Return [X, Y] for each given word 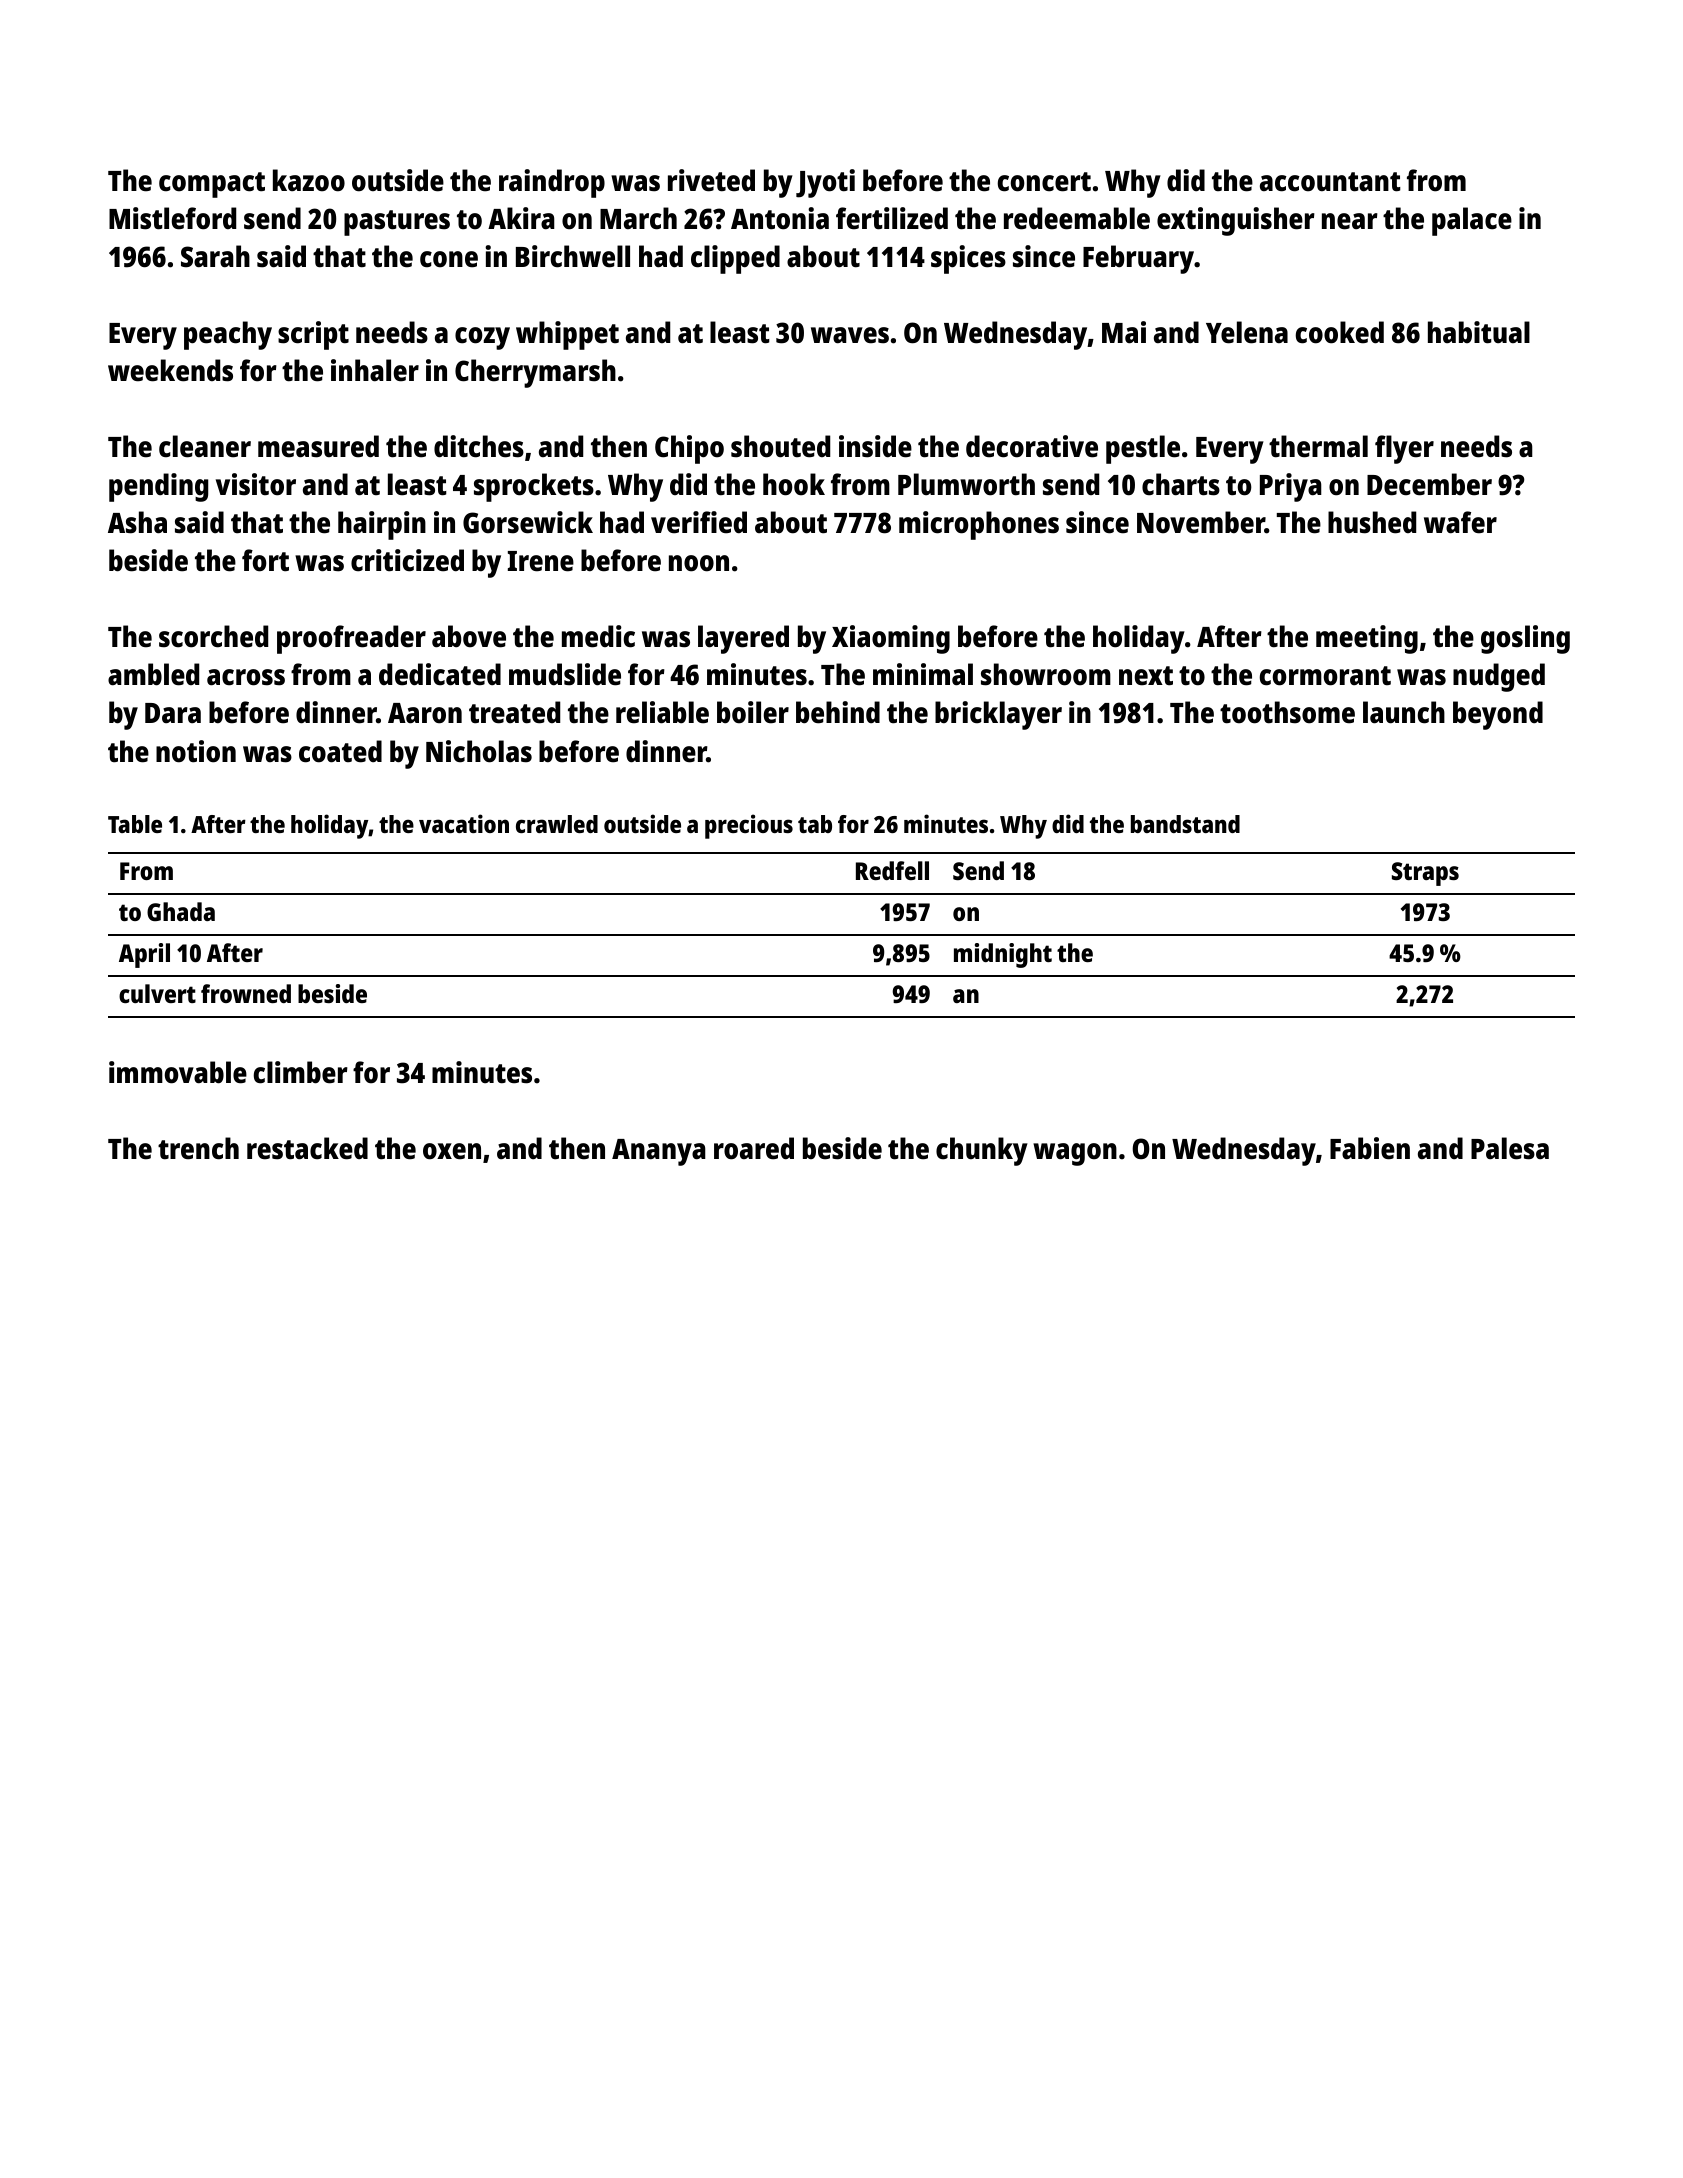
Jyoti [825, 183]
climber [301, 1072]
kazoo [309, 180]
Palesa [1510, 1148]
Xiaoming [891, 639]
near [1350, 221]
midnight [1003, 955]
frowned [246, 993]
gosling [1525, 639]
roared [754, 1148]
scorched [213, 636]
